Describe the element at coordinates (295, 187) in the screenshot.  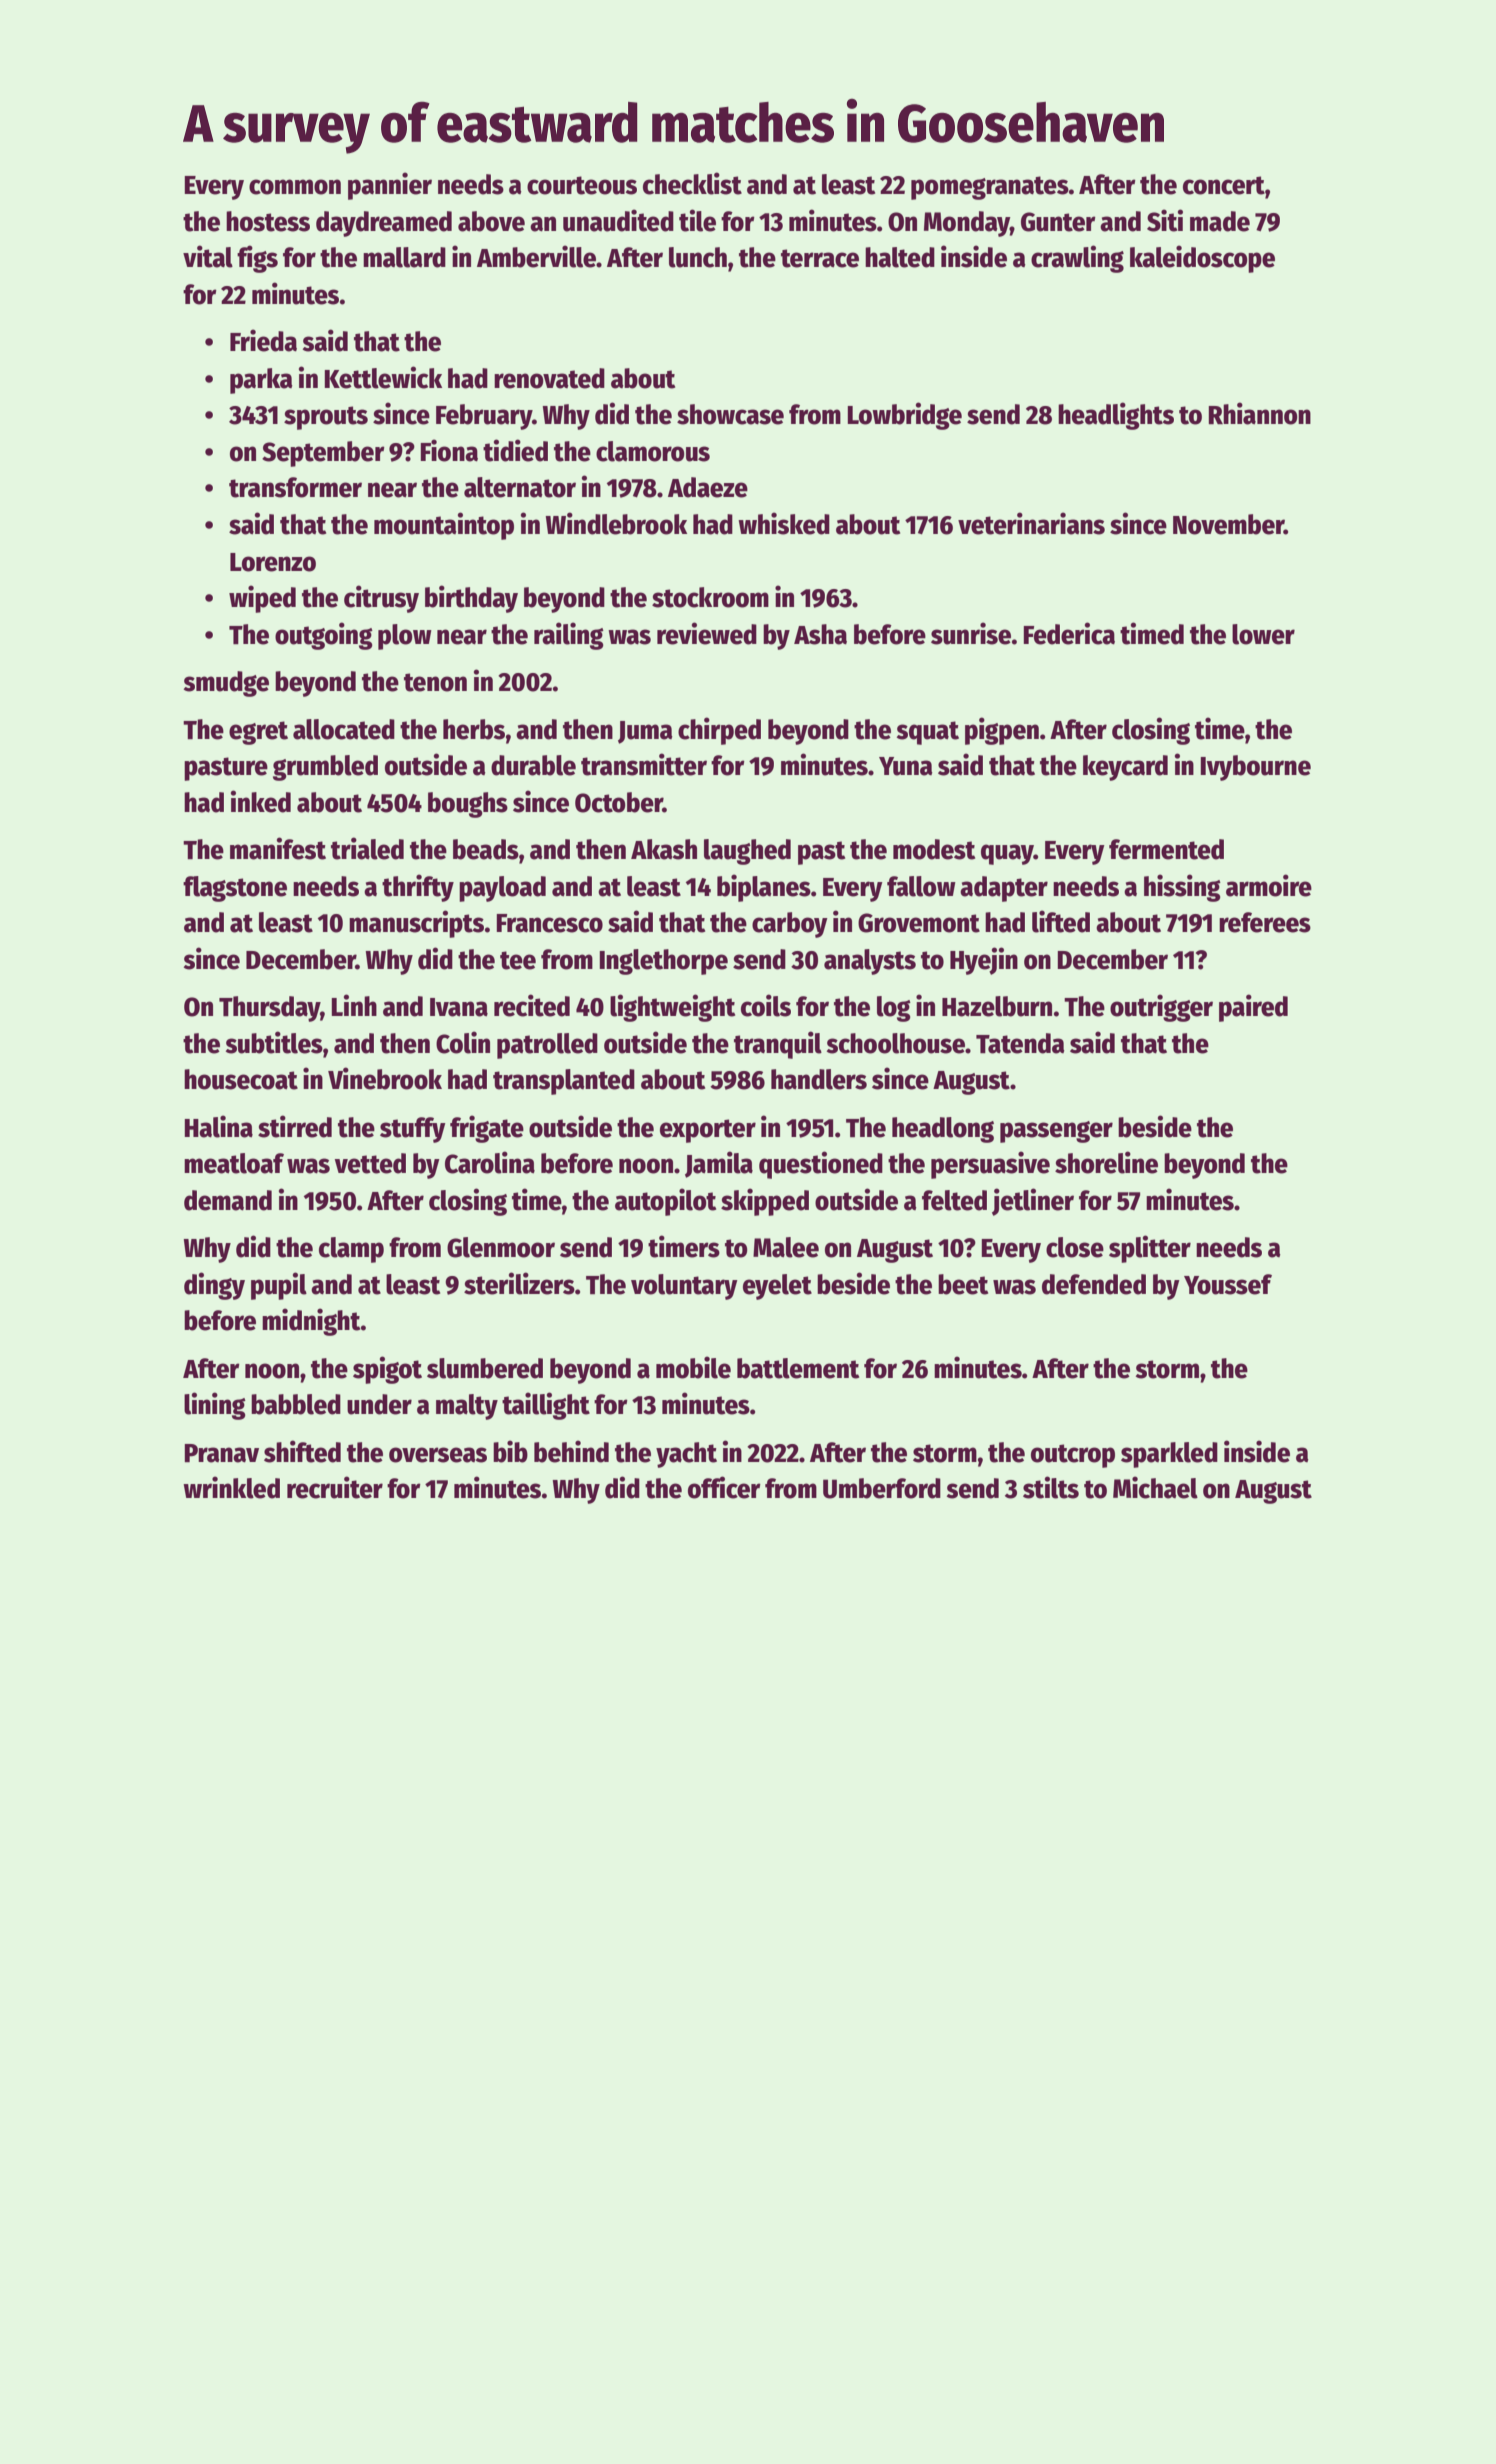
I see `common` at that location.
